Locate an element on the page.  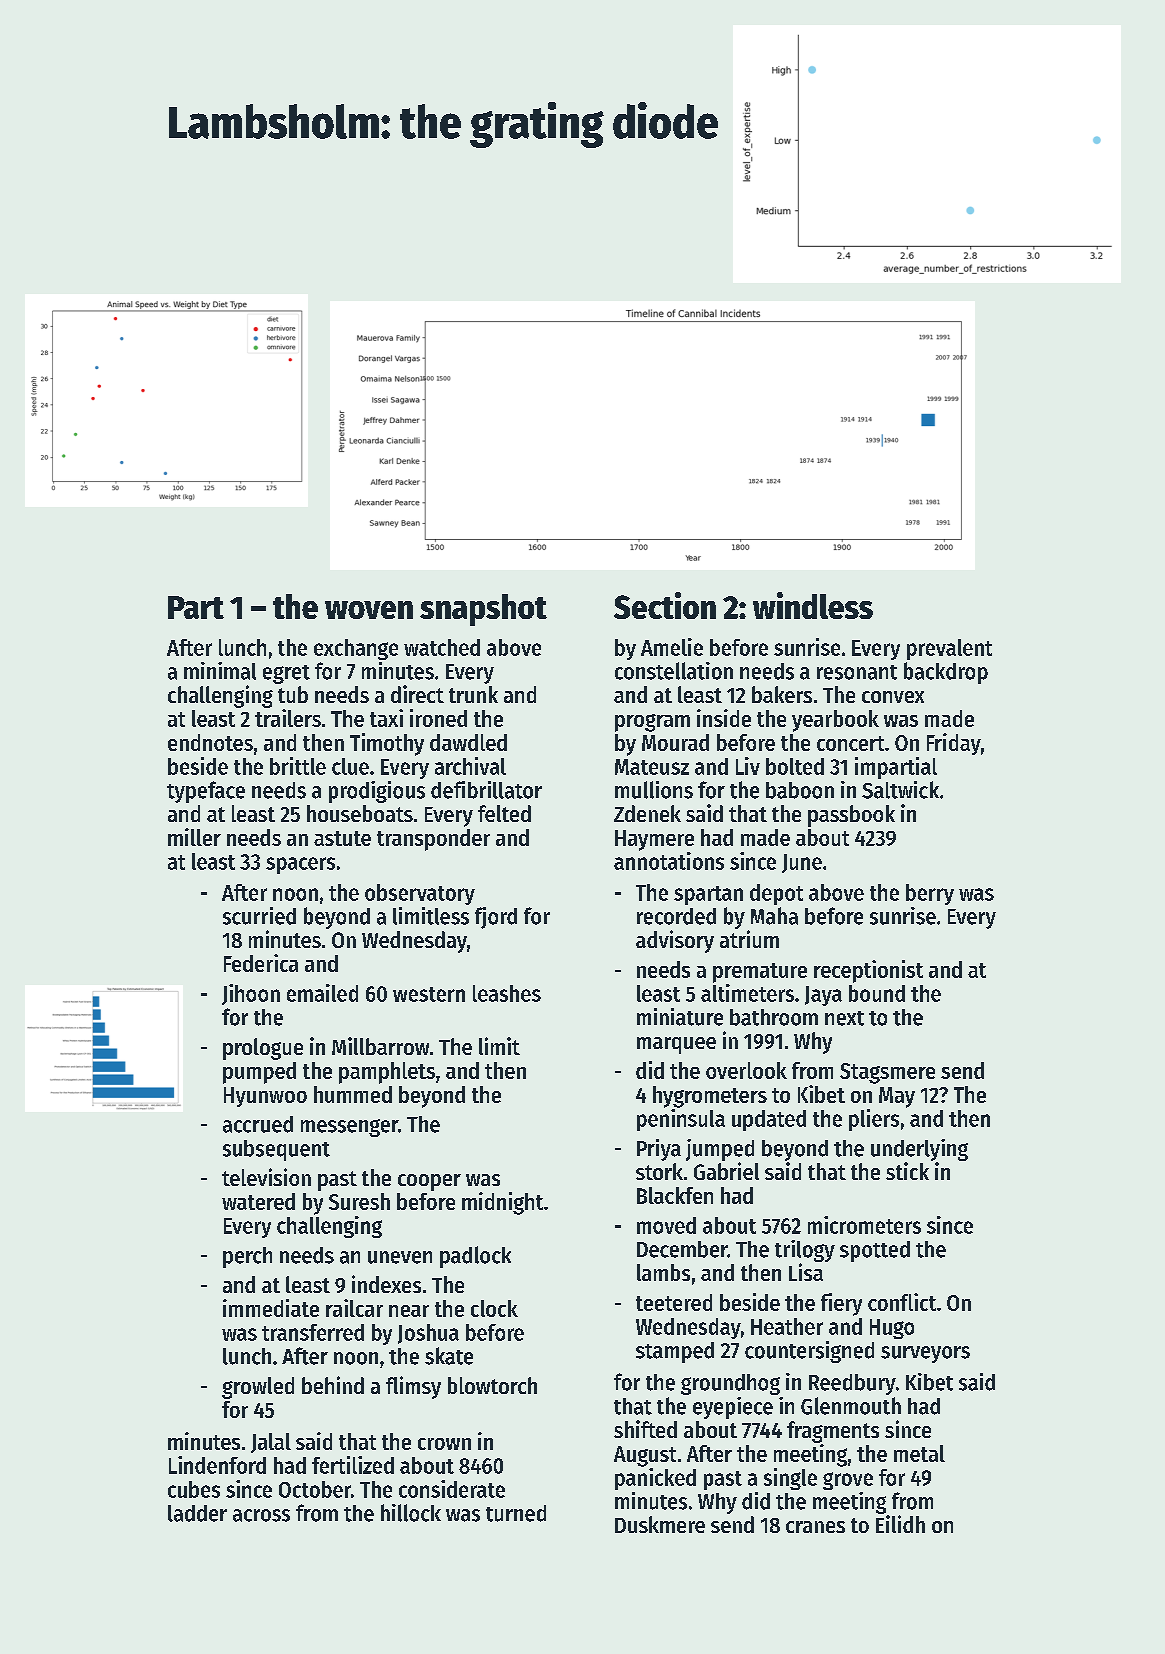
Saltwick is located at coordinates (900, 790).
